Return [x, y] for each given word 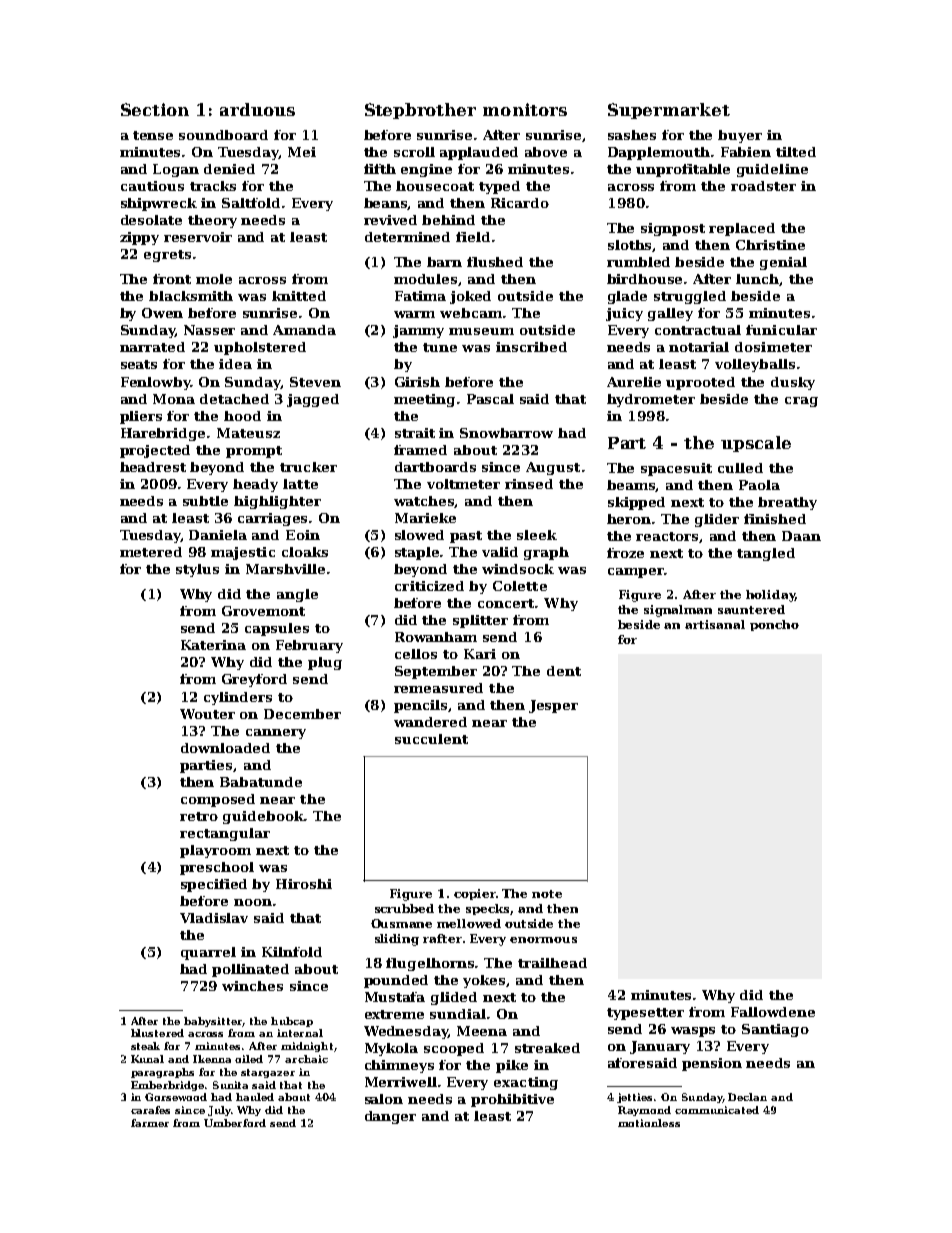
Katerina [213, 645]
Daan [801, 536]
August [553, 468]
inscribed [531, 347]
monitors [525, 109]
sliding [397, 940]
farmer [150, 1123]
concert [507, 603]
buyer [740, 136]
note [547, 894]
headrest [153, 467]
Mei [302, 152]
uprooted [700, 383]
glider [717, 520]
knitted [299, 296]
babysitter [213, 1022]
